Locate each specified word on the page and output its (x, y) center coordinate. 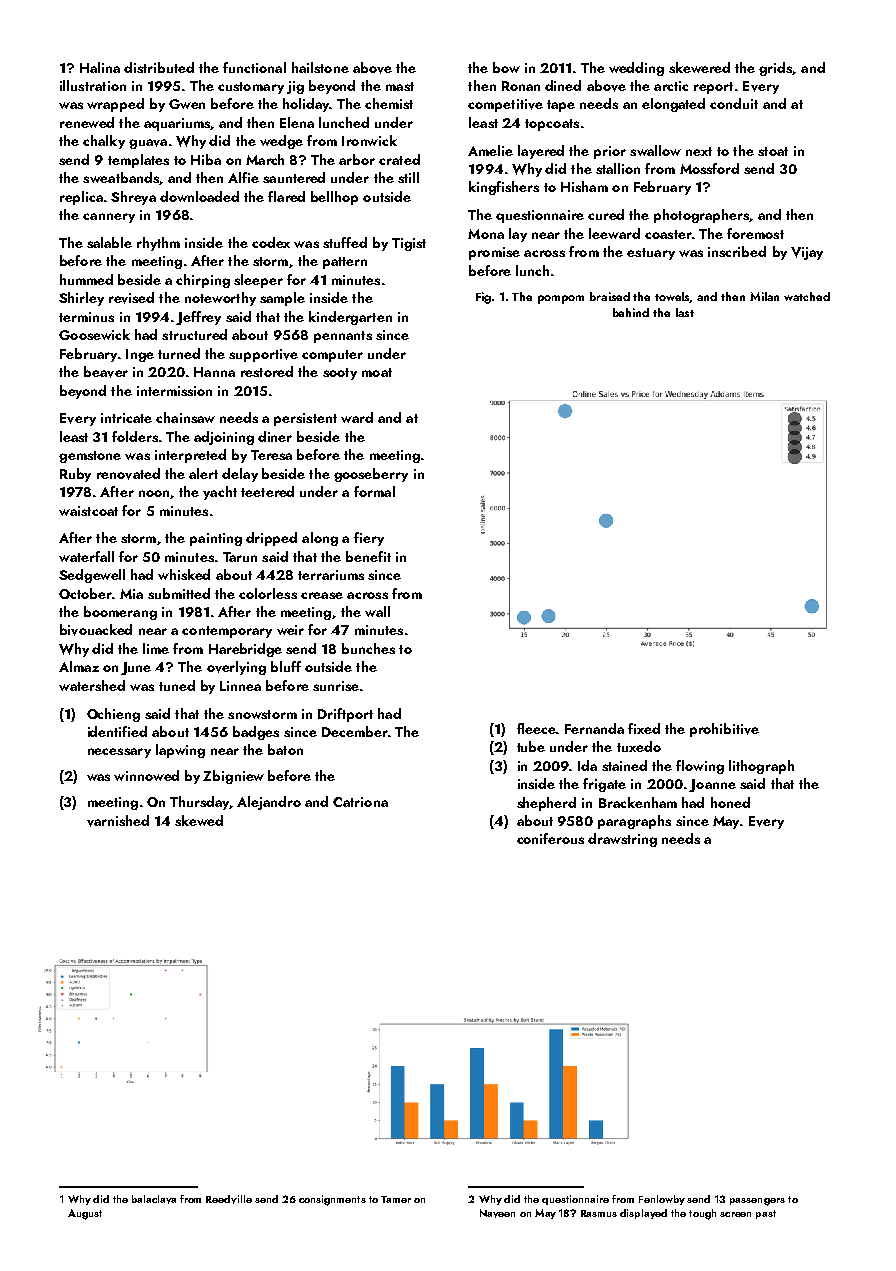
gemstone (90, 457)
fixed (644, 728)
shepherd (546, 804)
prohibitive (724, 730)
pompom (561, 299)
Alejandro (269, 803)
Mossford (709, 168)
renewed (87, 122)
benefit (368, 556)
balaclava (154, 1199)
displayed (643, 1214)
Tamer (396, 1199)
